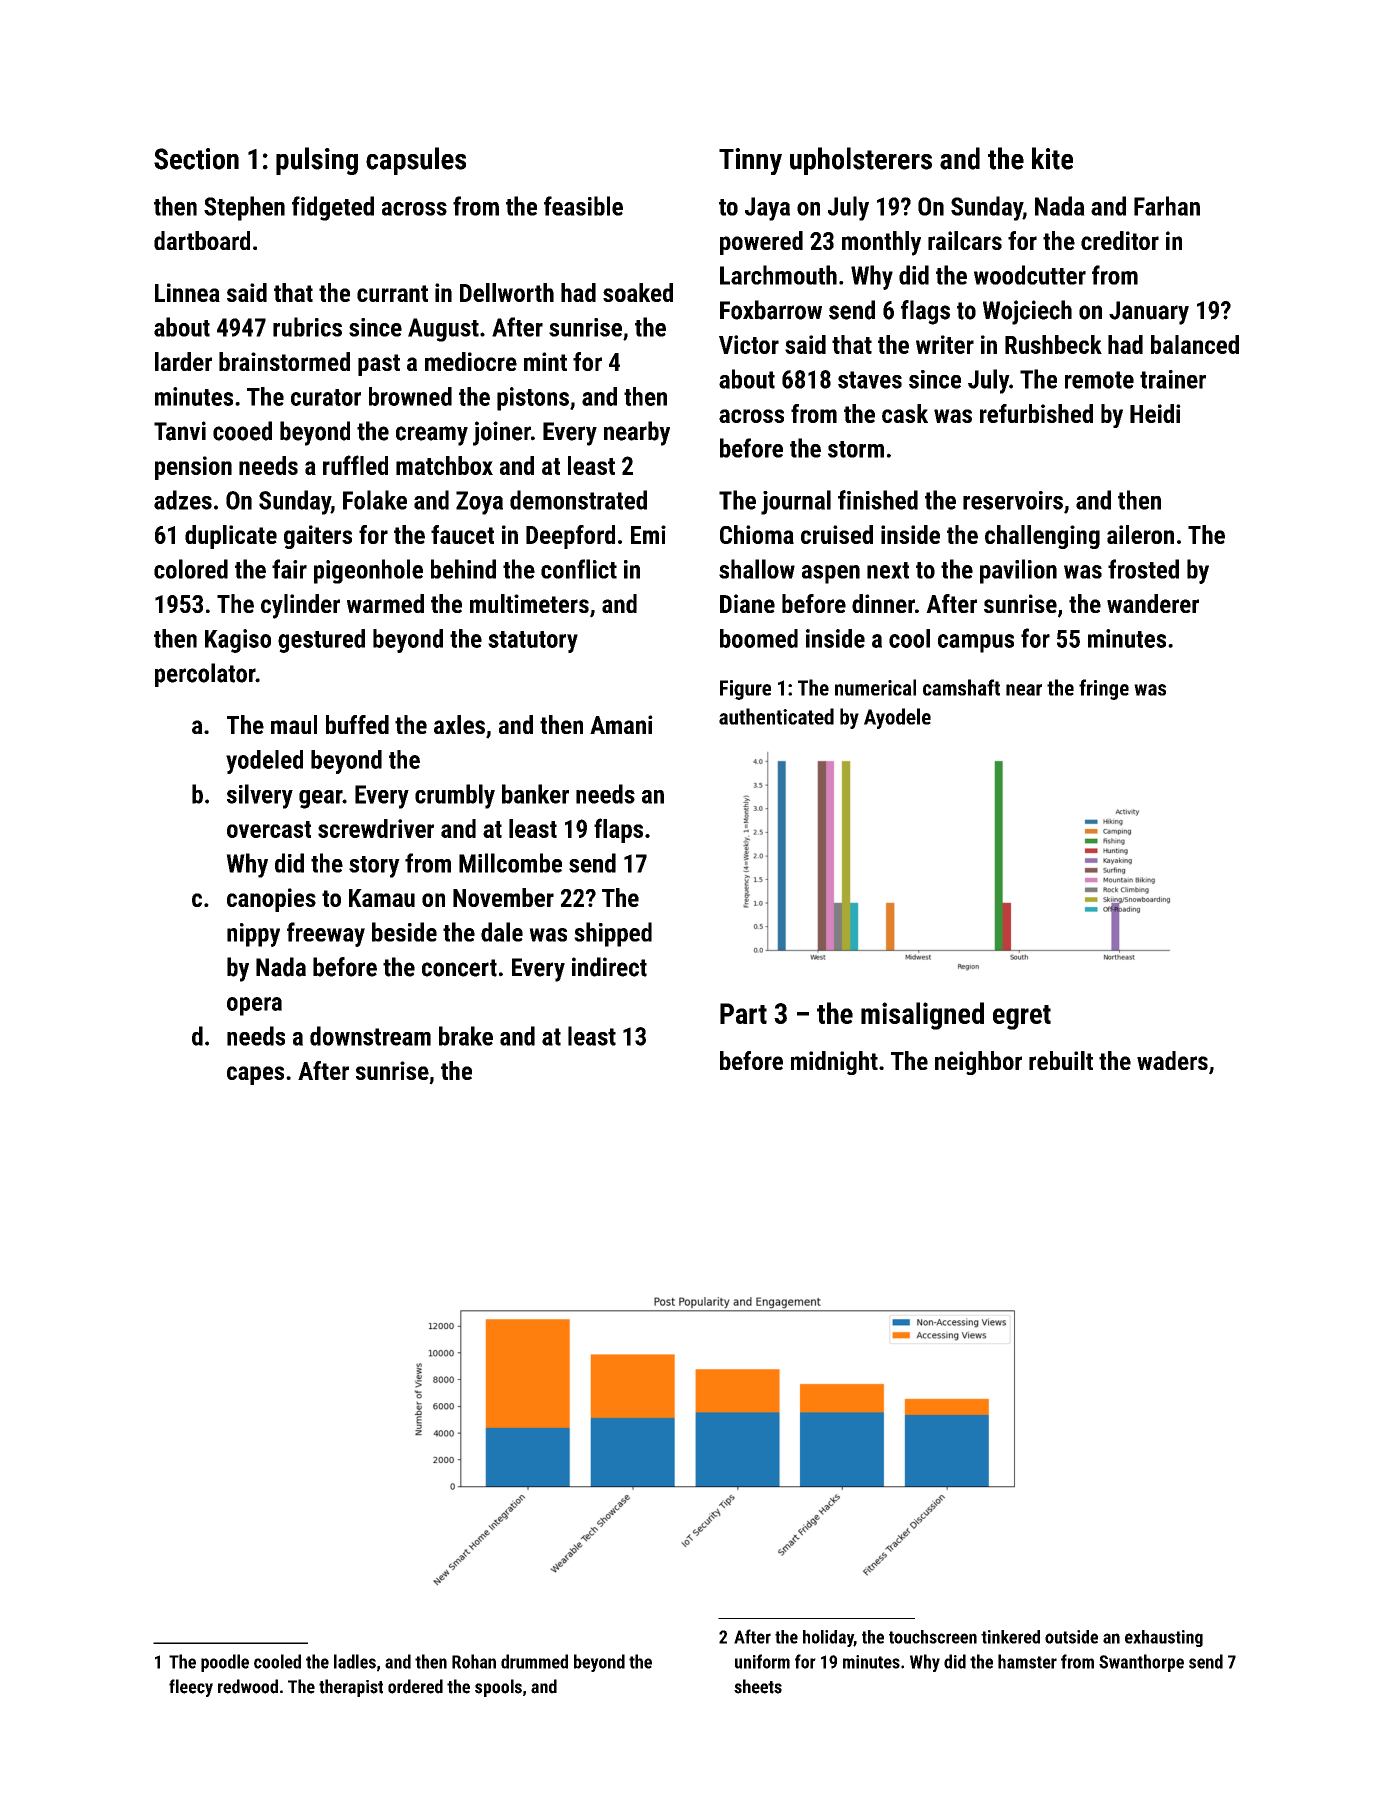 This image has width=1394, height=1804. I want to click on journal, so click(796, 502).
